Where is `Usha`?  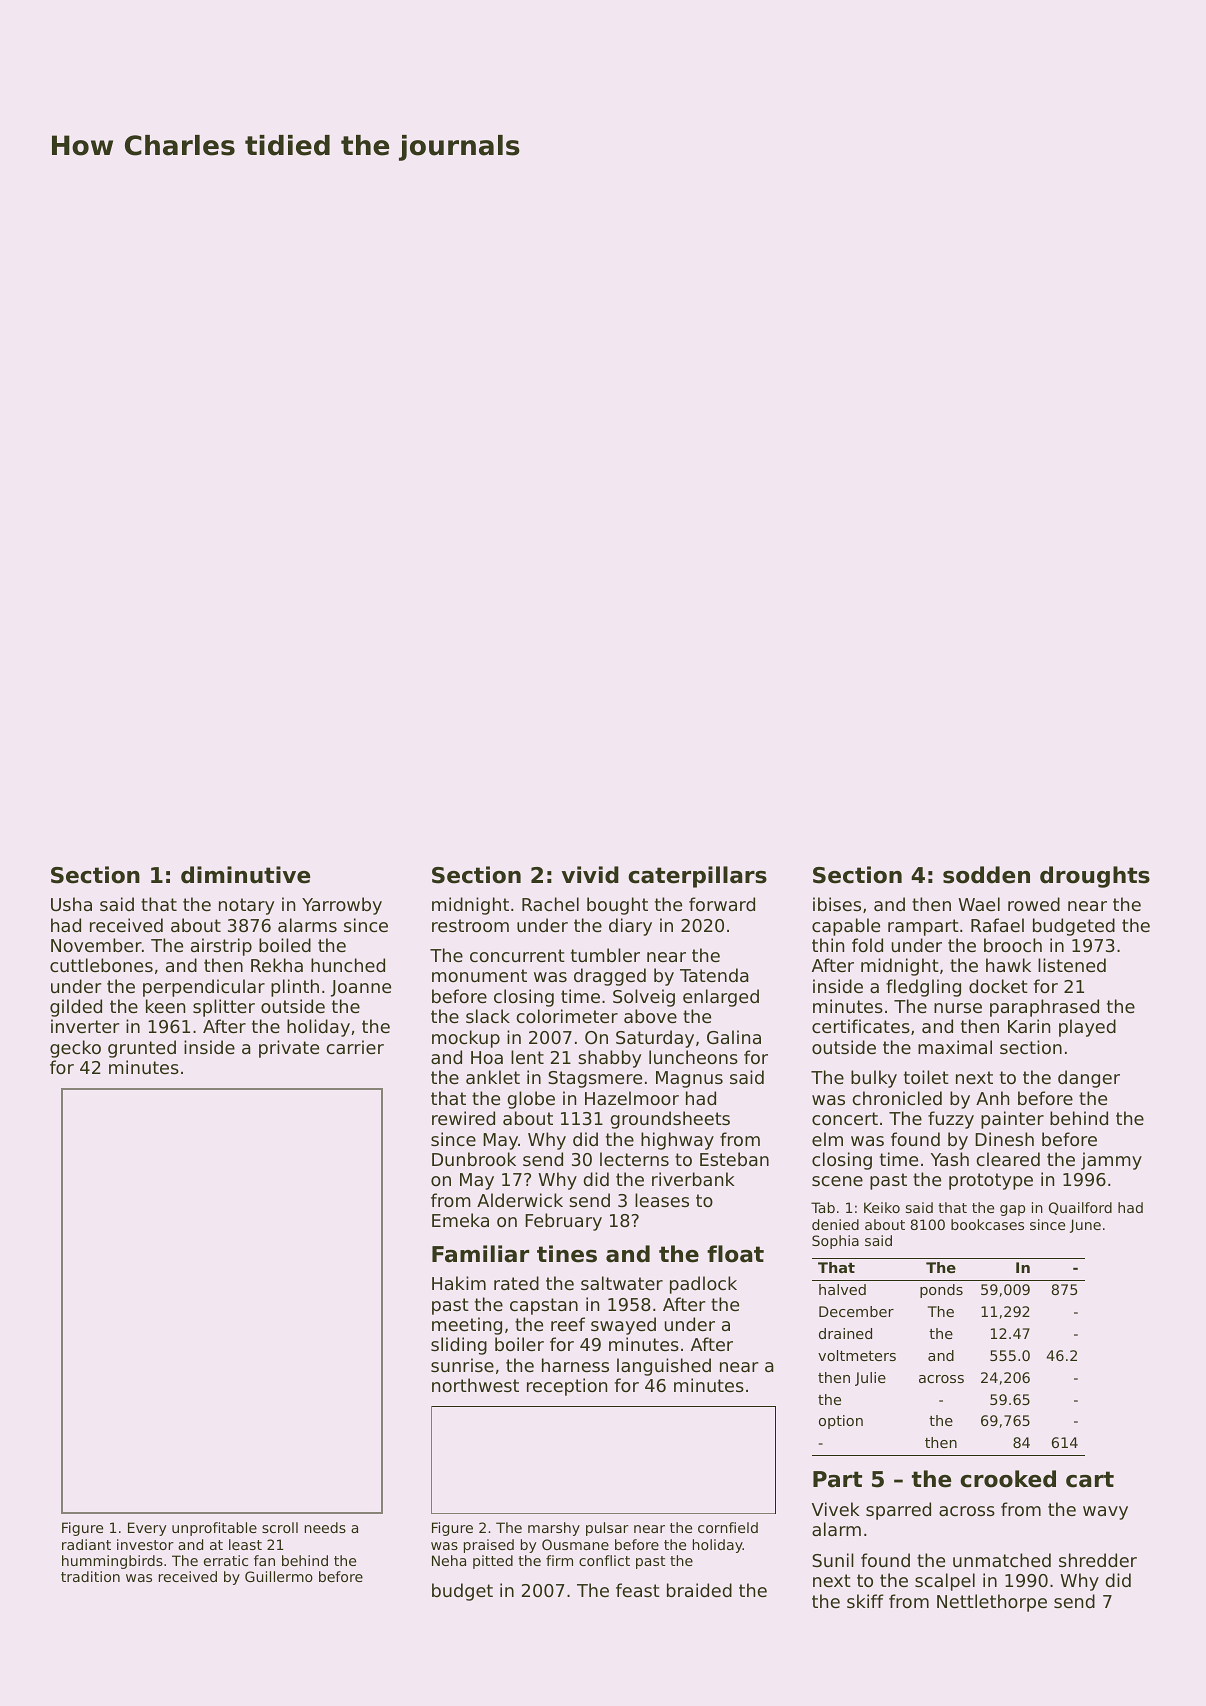
Usha is located at coordinates (71, 904).
